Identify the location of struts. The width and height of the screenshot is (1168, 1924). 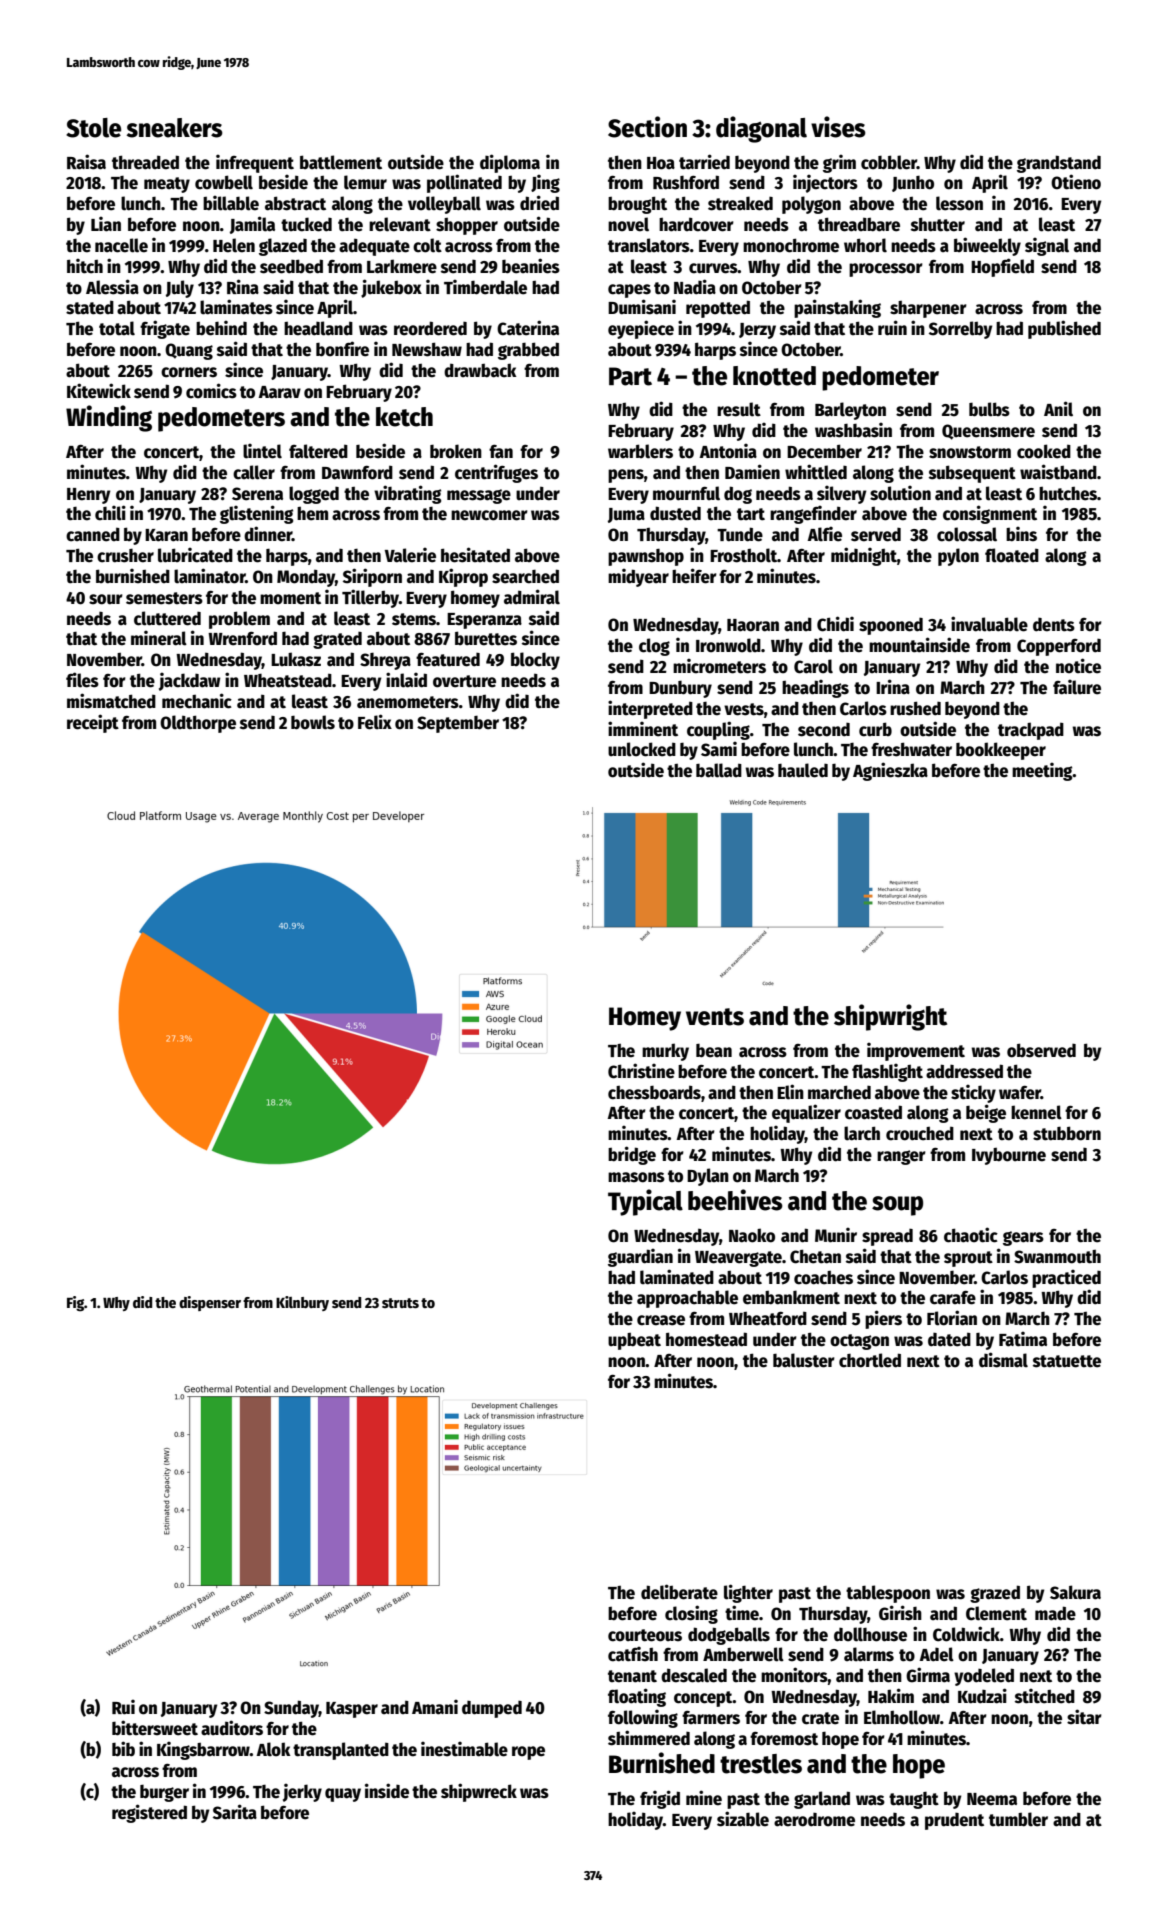
(400, 1303).
